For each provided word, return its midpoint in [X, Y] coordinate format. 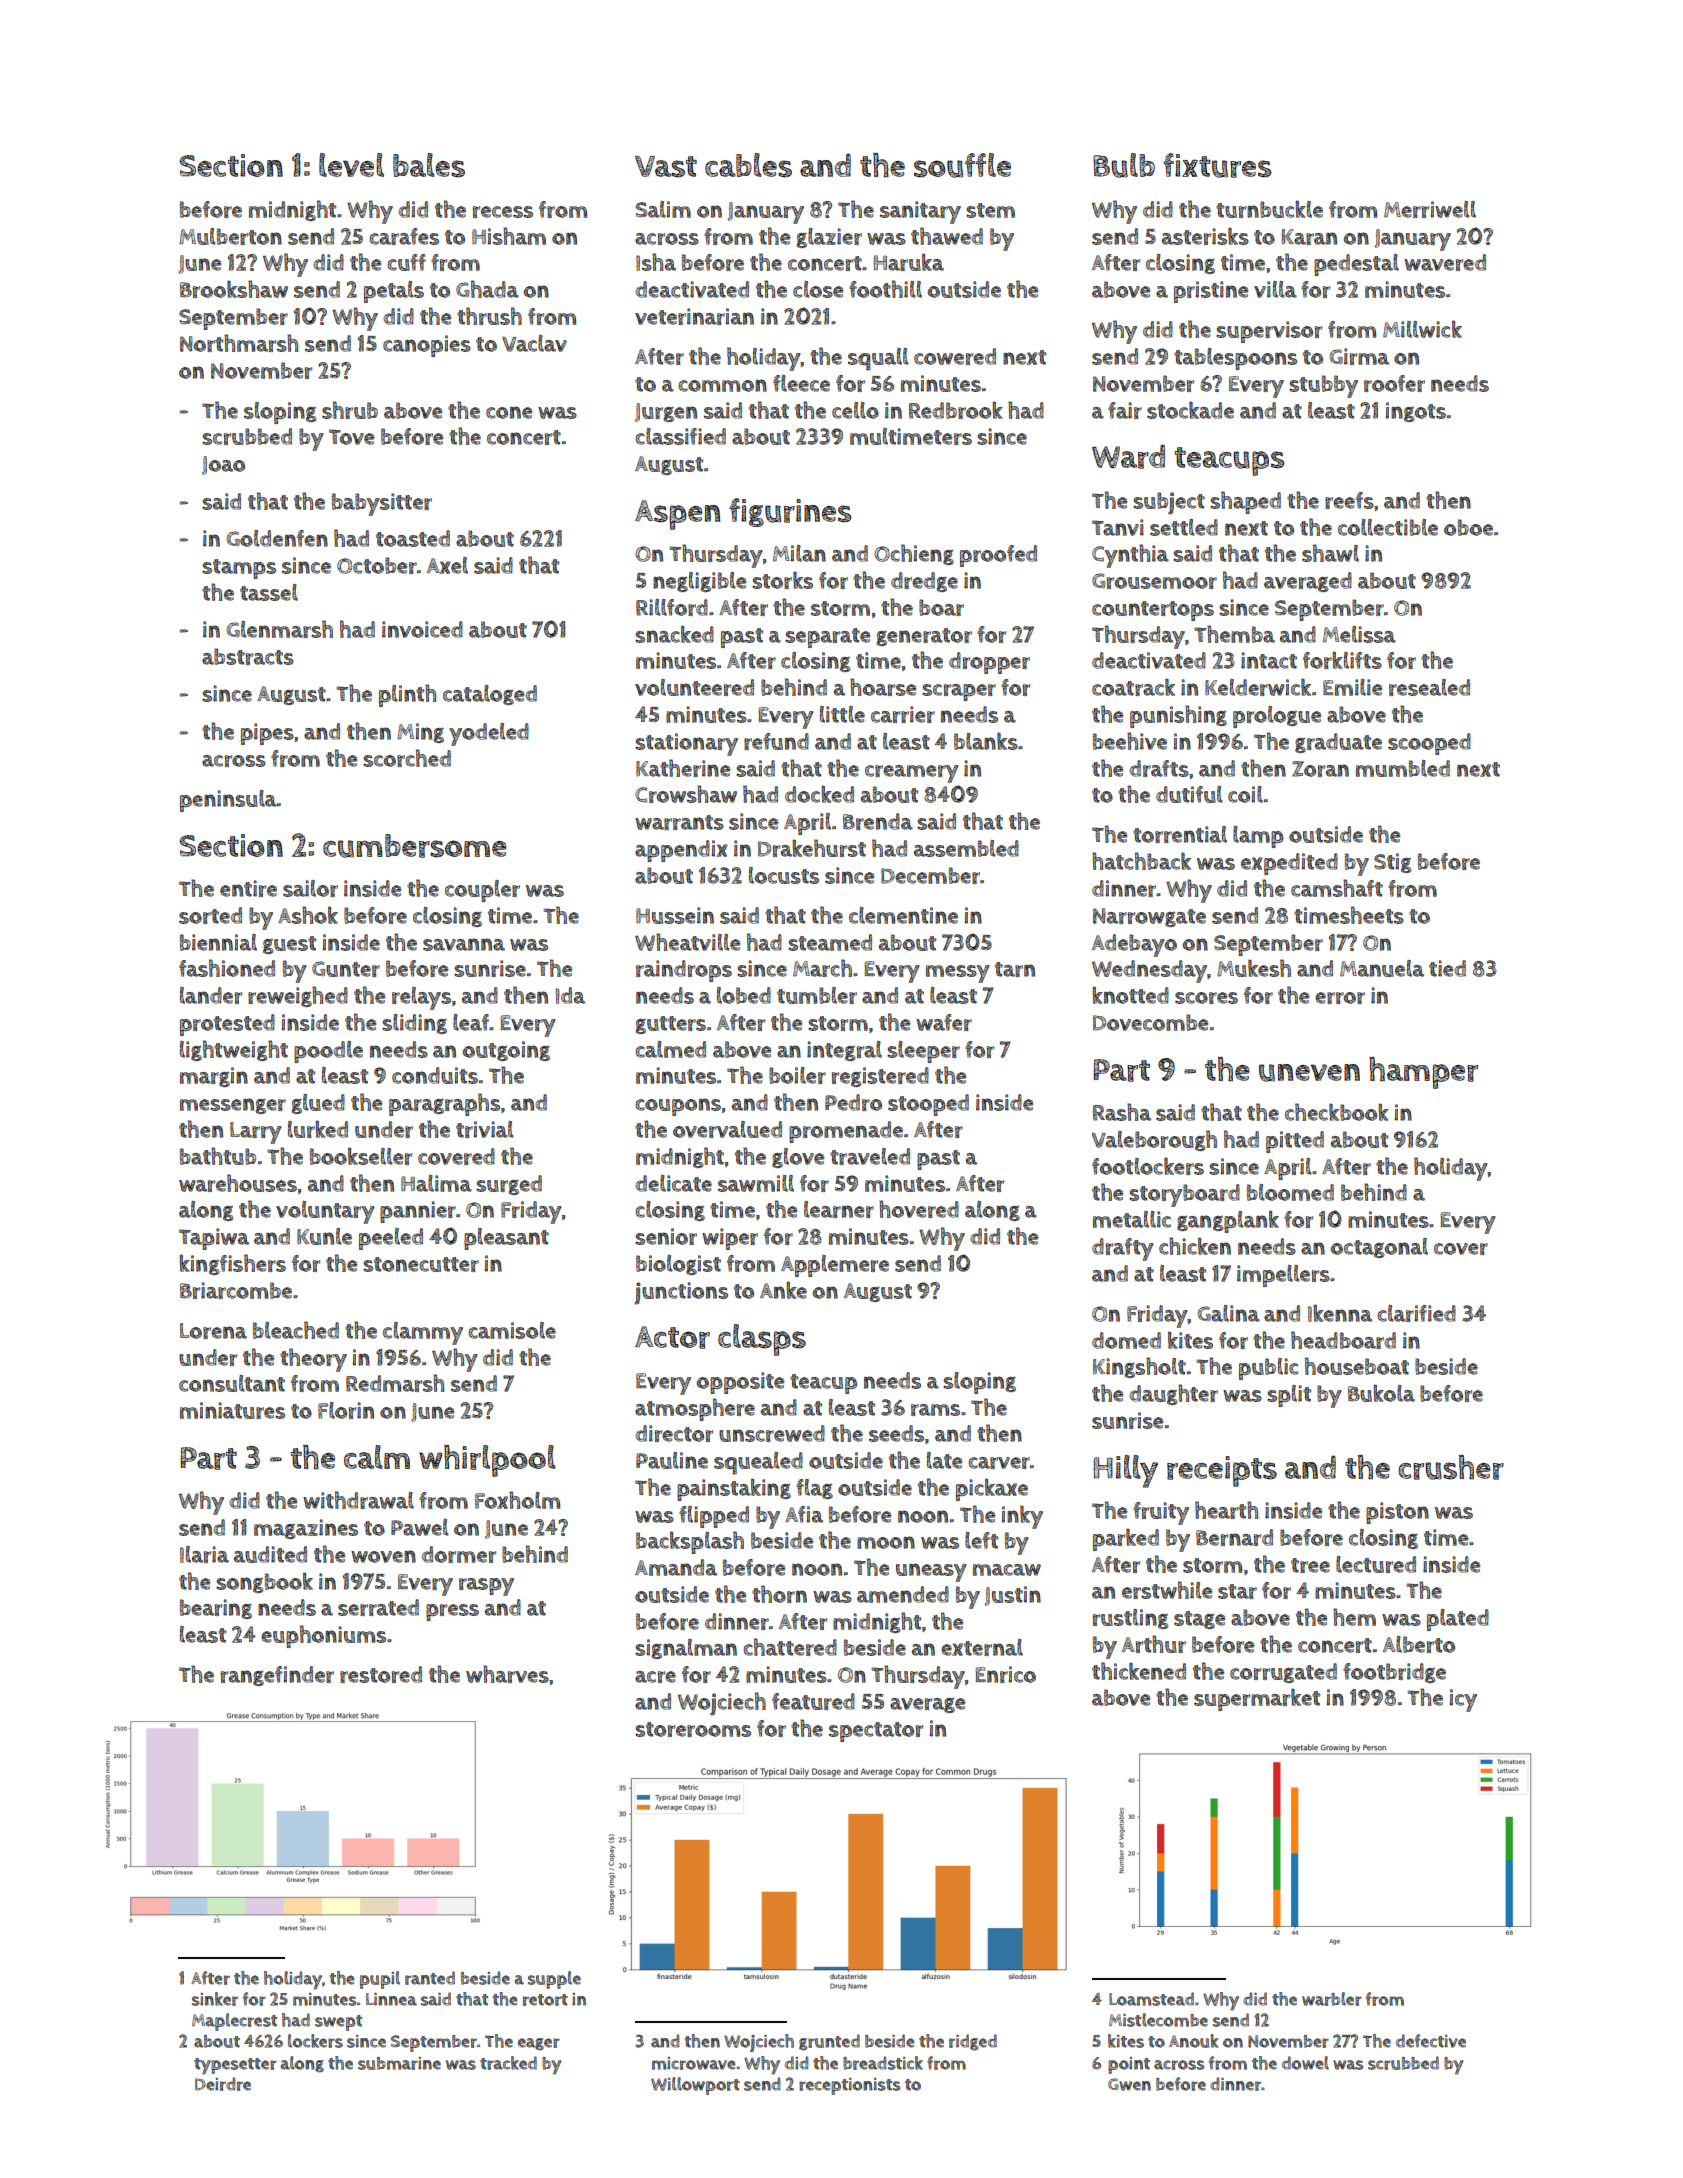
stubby [1323, 386]
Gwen [1129, 2084]
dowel [1305, 2063]
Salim [663, 209]
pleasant [506, 1239]
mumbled [1403, 768]
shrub [350, 410]
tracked [508, 2063]
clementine [903, 915]
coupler [482, 891]
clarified [1416, 1313]
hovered [919, 1209]
